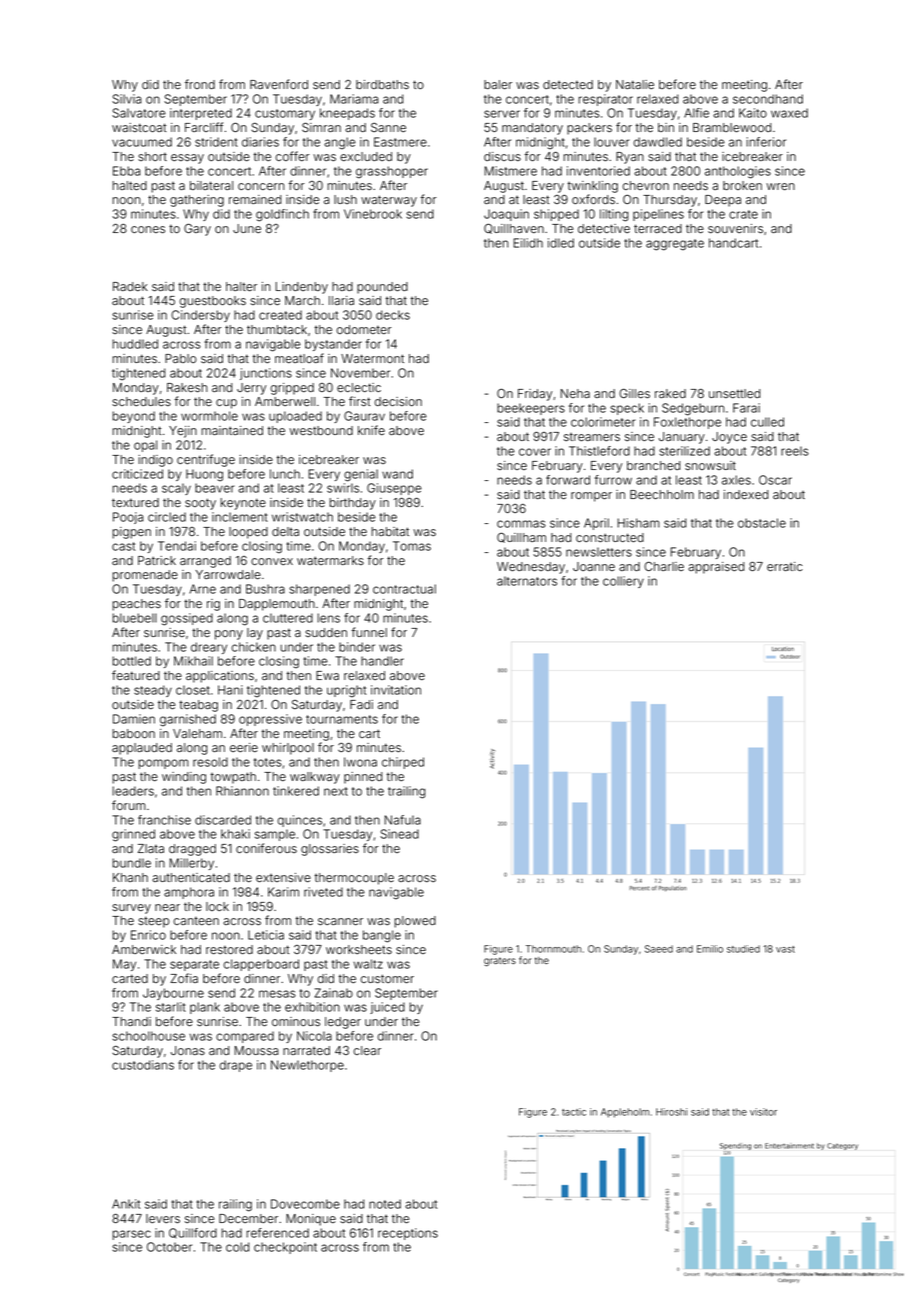  What do you see at coordinates (531, 409) in the document?
I see `beekeepers` at bounding box center [531, 409].
